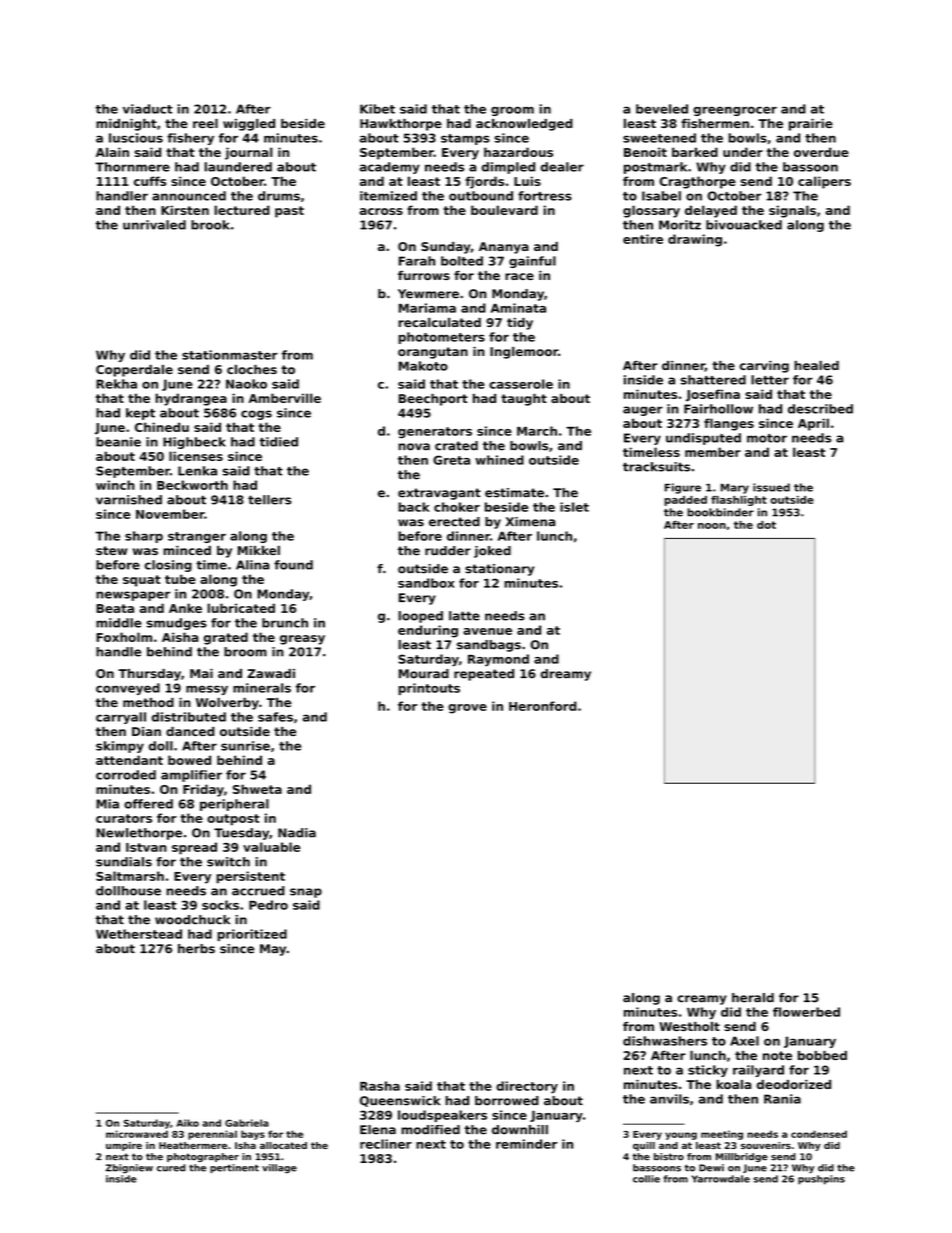 Image resolution: width=952 pixels, height=1233 pixels. Describe the element at coordinates (297, 833) in the screenshot. I see `Nadia` at that location.
